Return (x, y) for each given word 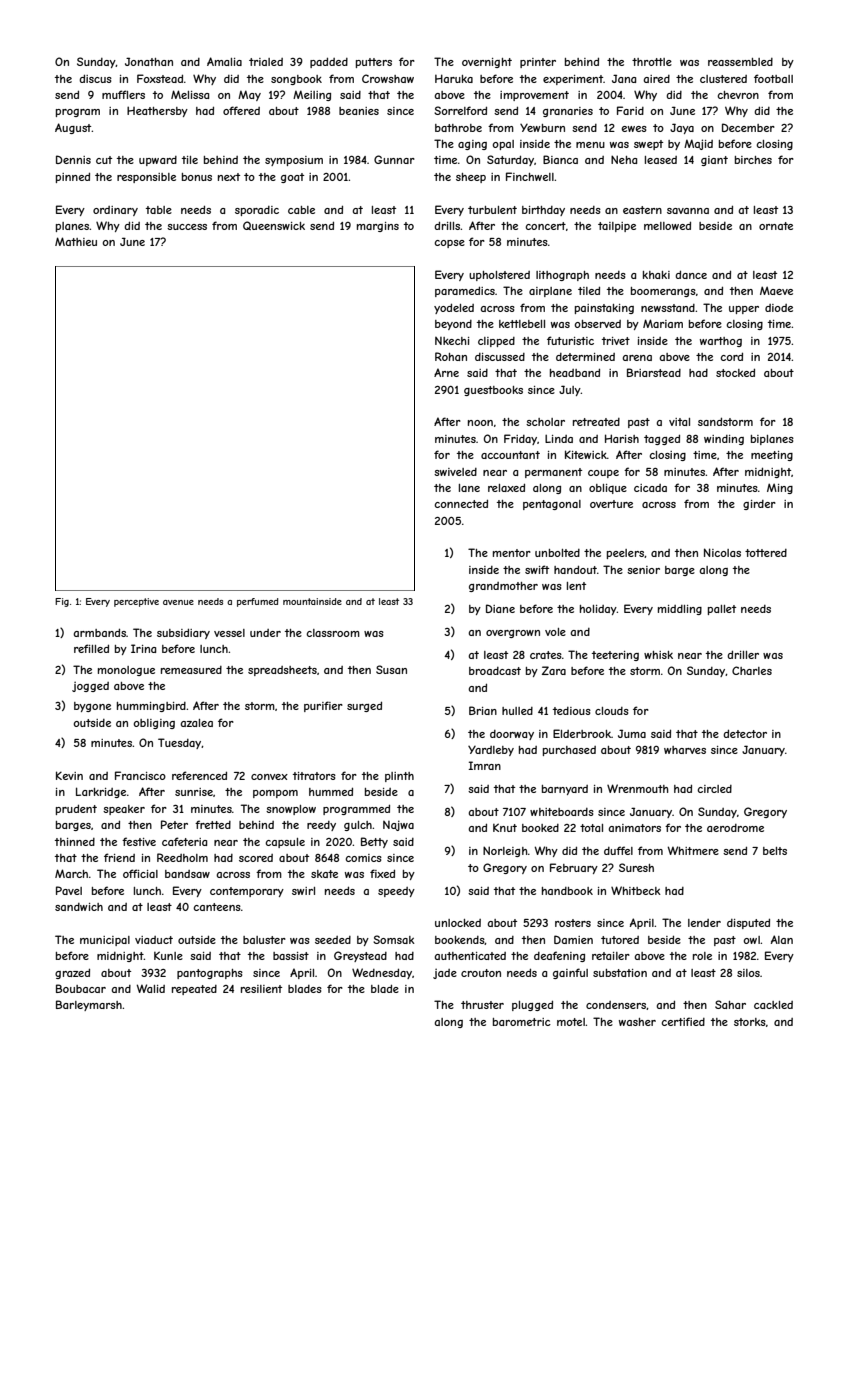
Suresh (636, 867)
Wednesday (382, 973)
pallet (722, 610)
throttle (652, 62)
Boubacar (81, 988)
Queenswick (274, 225)
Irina (143, 648)
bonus (197, 177)
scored (256, 858)
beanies (359, 111)
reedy (321, 826)
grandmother (503, 587)
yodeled (454, 308)
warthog (721, 342)
